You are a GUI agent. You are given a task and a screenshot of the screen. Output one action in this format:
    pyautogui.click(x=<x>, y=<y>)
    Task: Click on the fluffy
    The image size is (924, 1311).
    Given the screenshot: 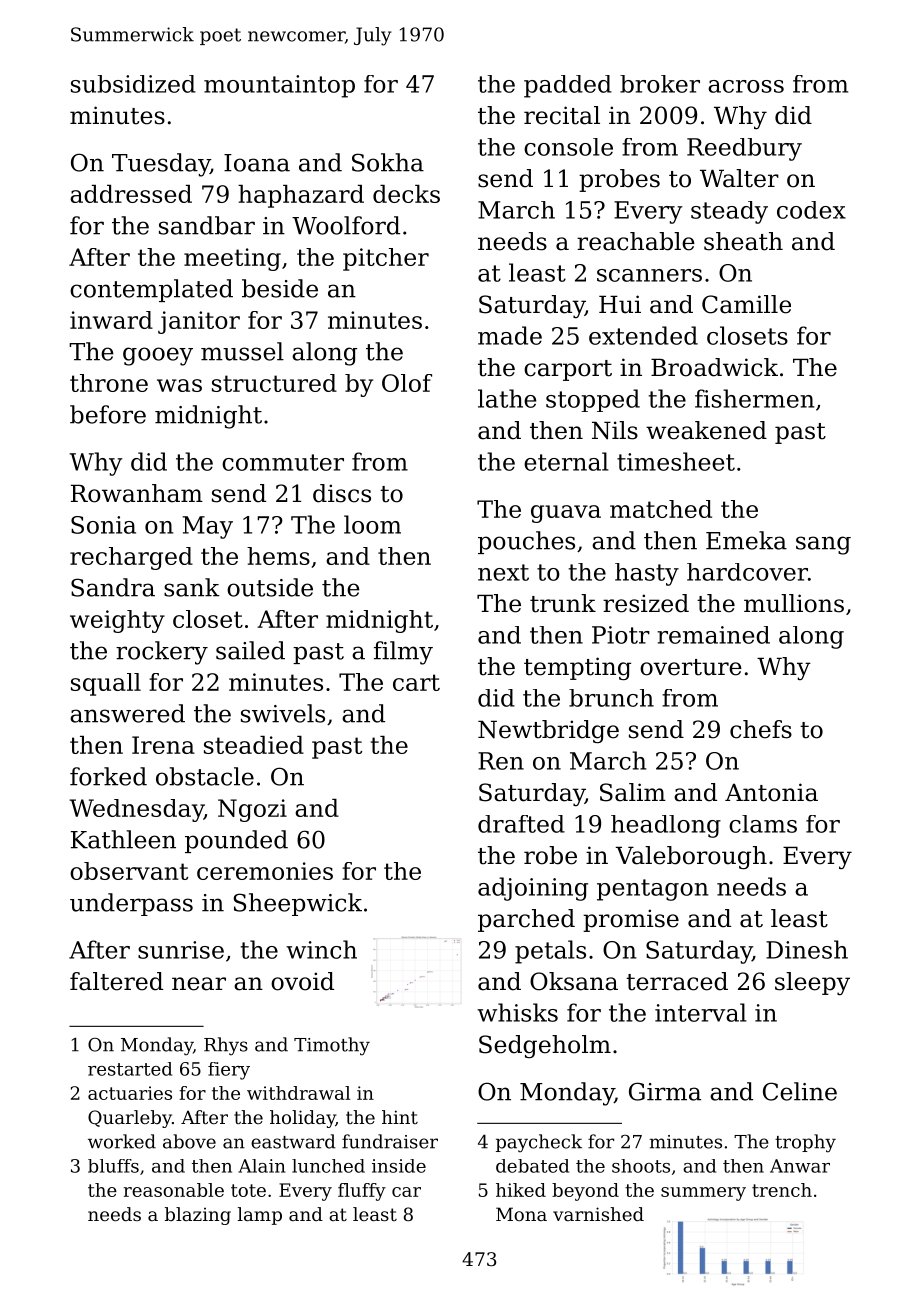 What is the action you would take?
    pyautogui.click(x=362, y=1192)
